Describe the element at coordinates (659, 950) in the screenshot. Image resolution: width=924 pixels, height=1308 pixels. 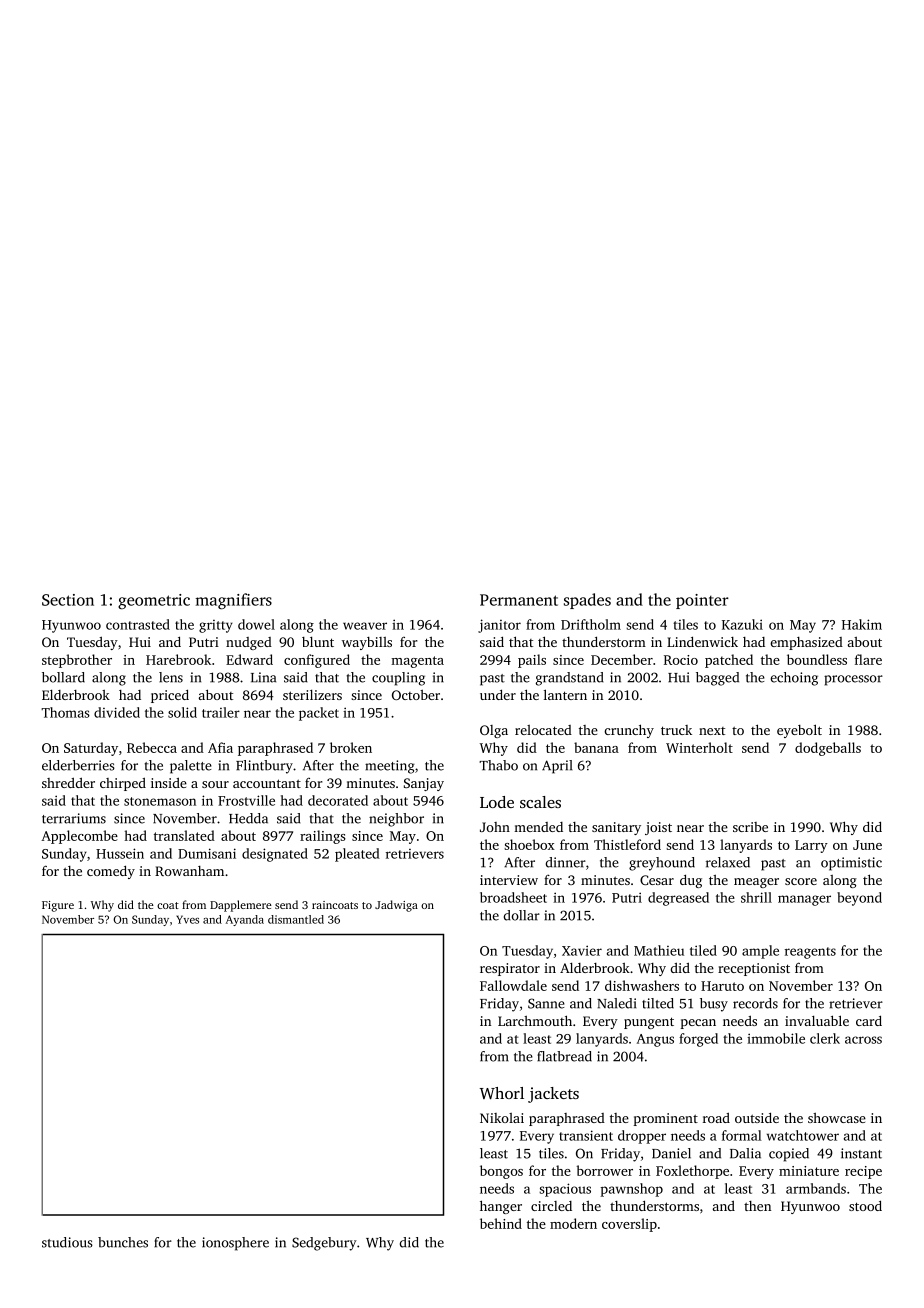
I see `Mathieu` at that location.
